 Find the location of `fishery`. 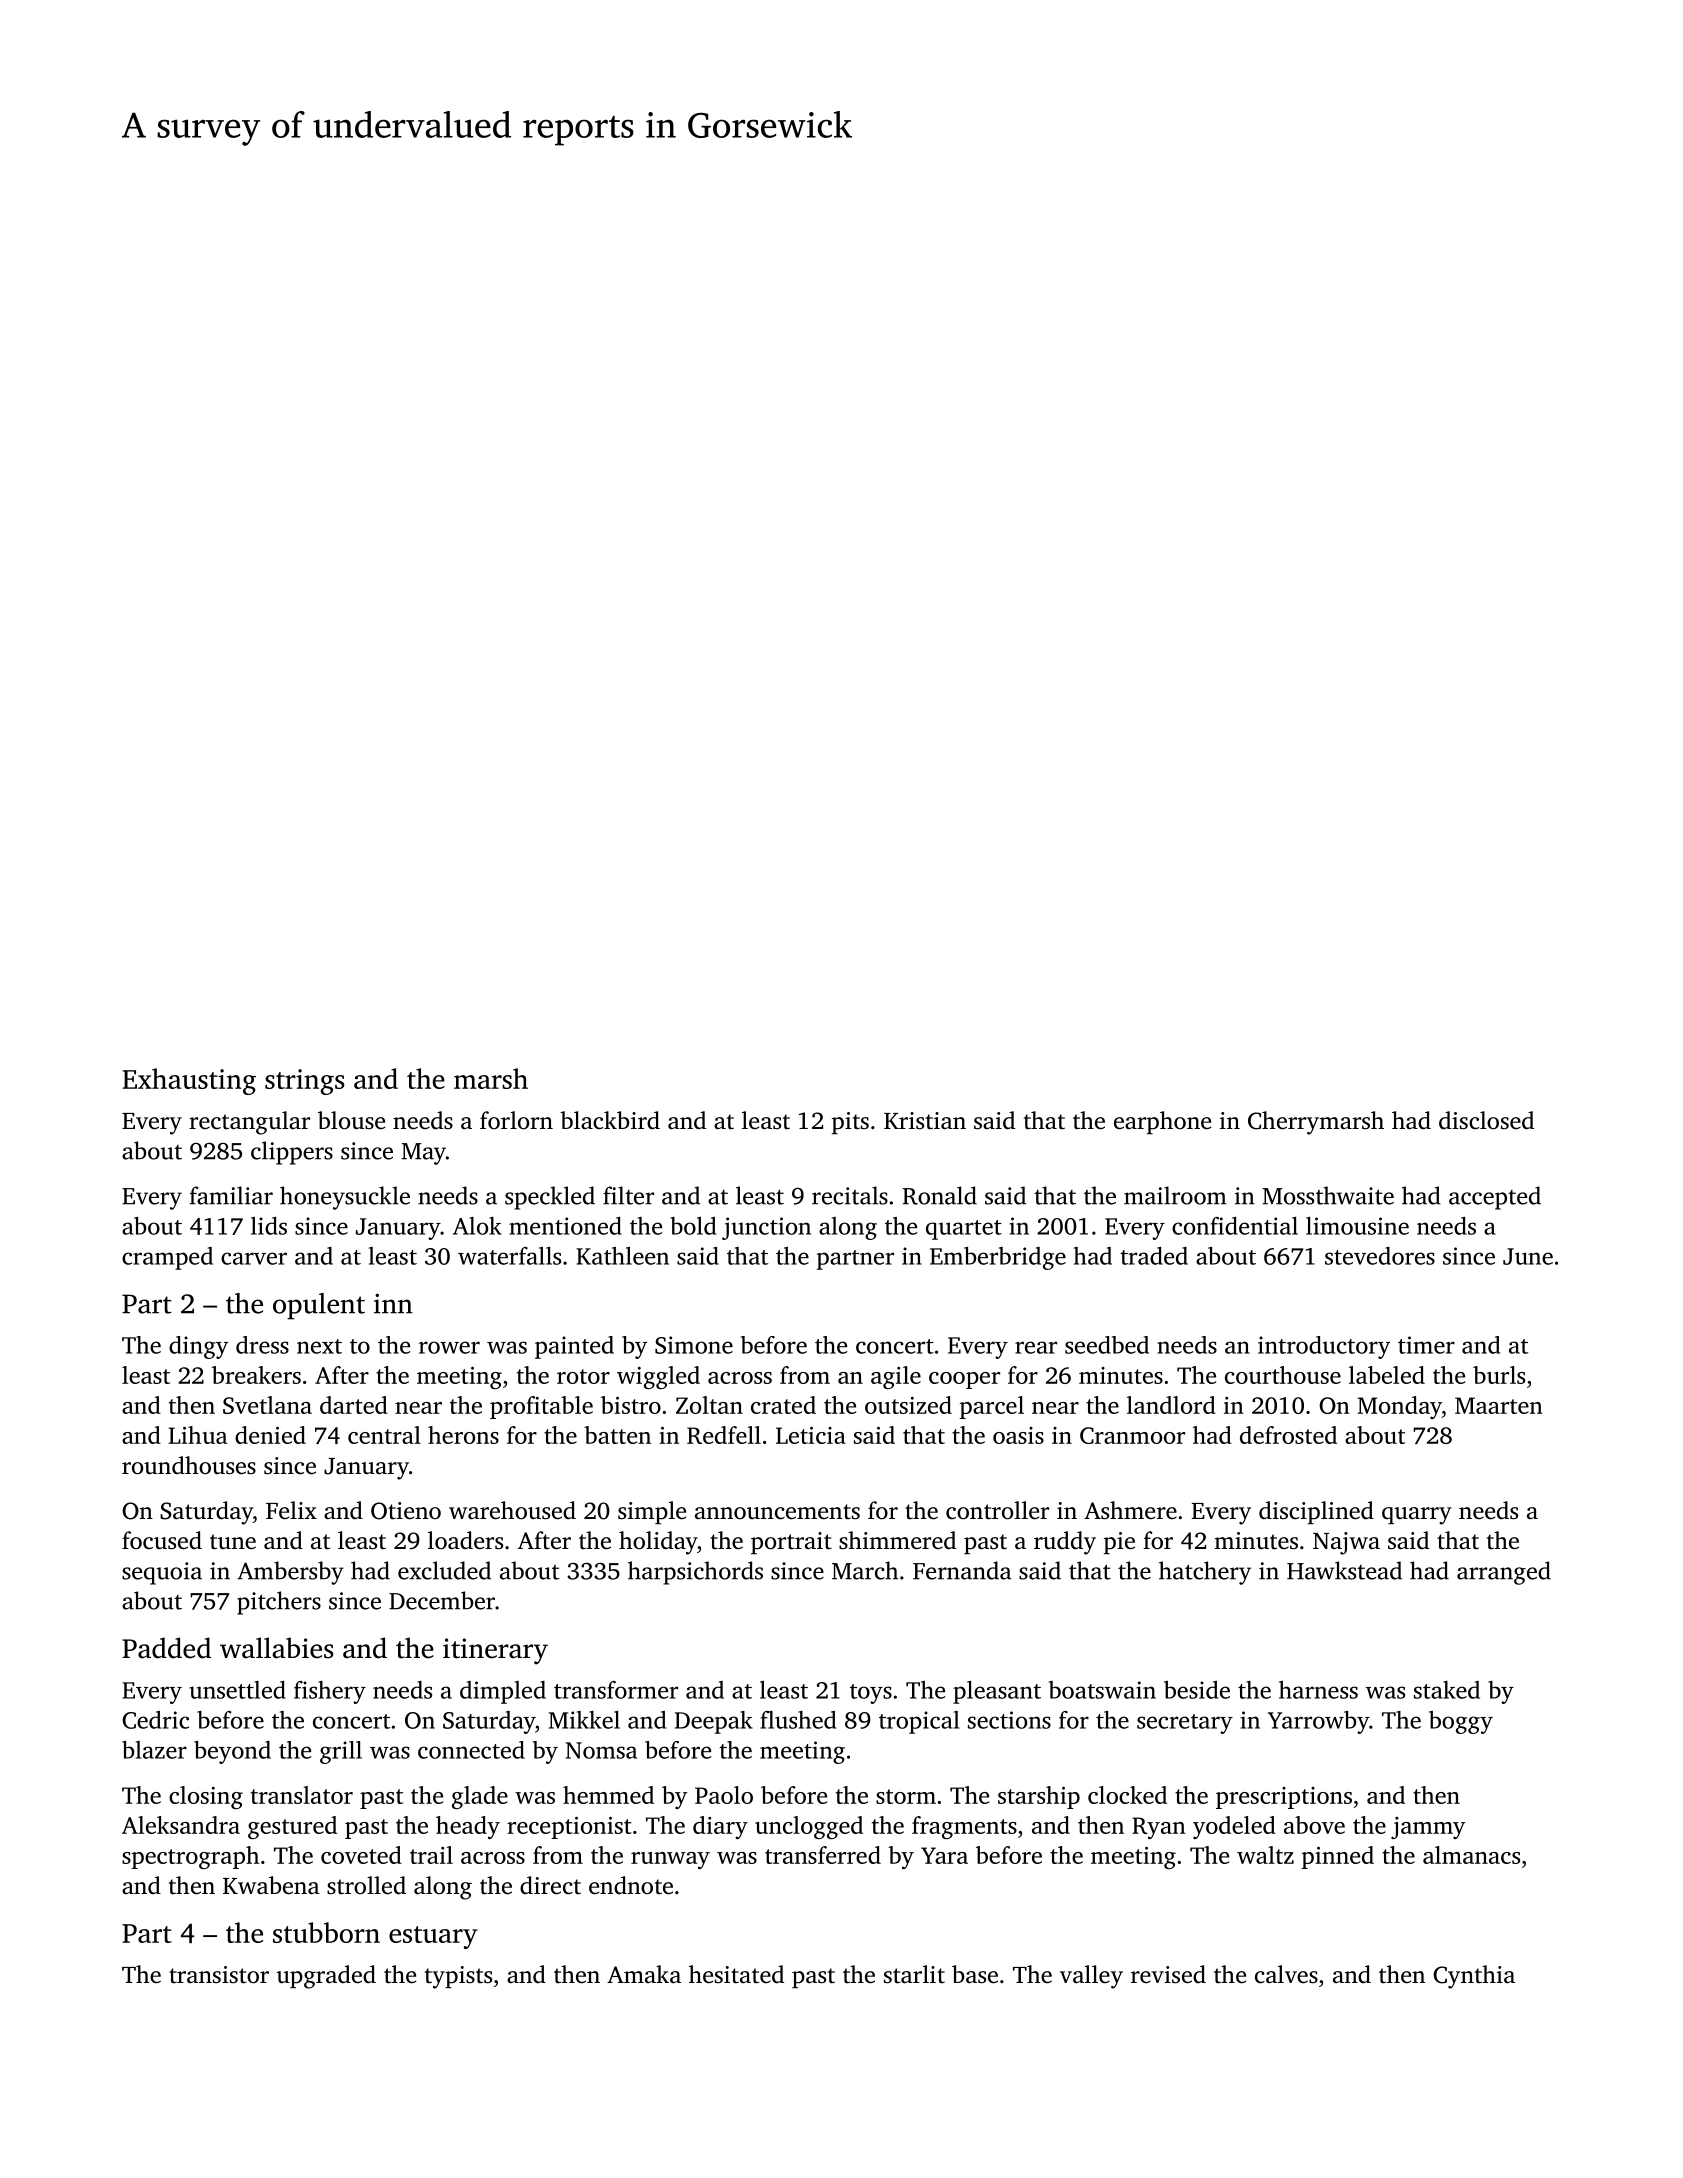

fishery is located at coordinates (330, 1692).
